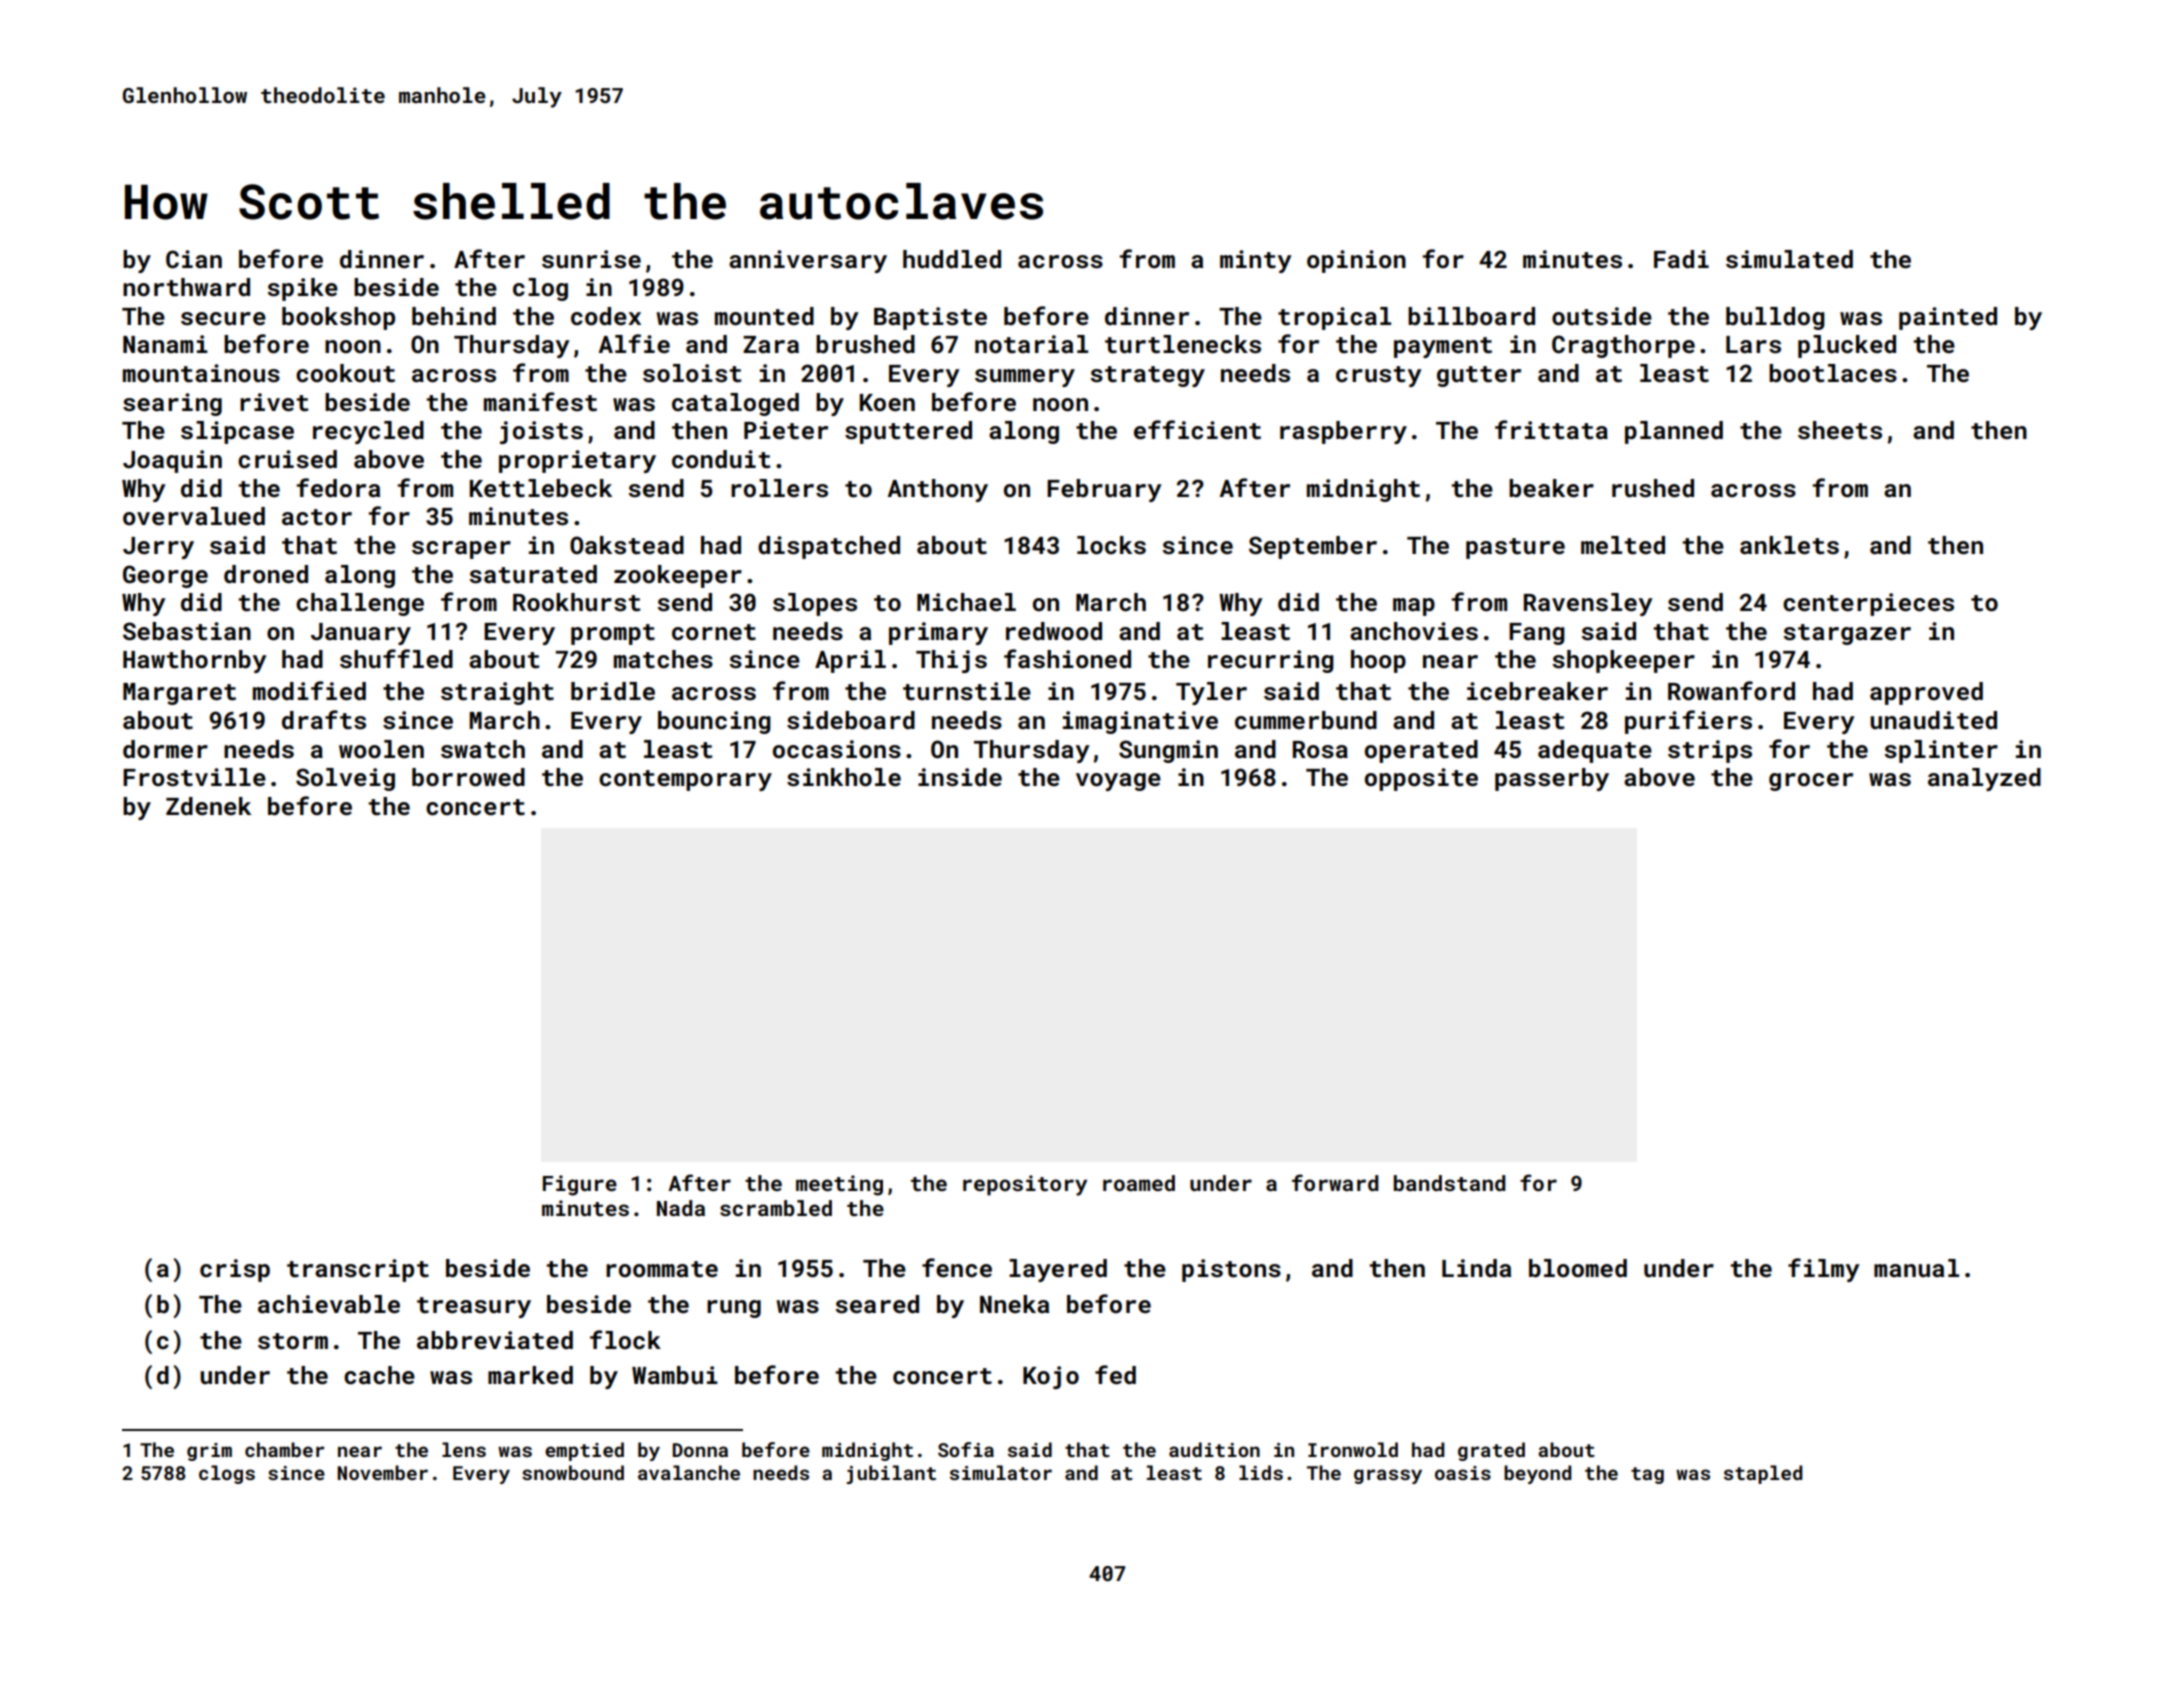 The image size is (2178, 1683). Describe the element at coordinates (1789, 545) in the screenshot. I see `anklets` at that location.
